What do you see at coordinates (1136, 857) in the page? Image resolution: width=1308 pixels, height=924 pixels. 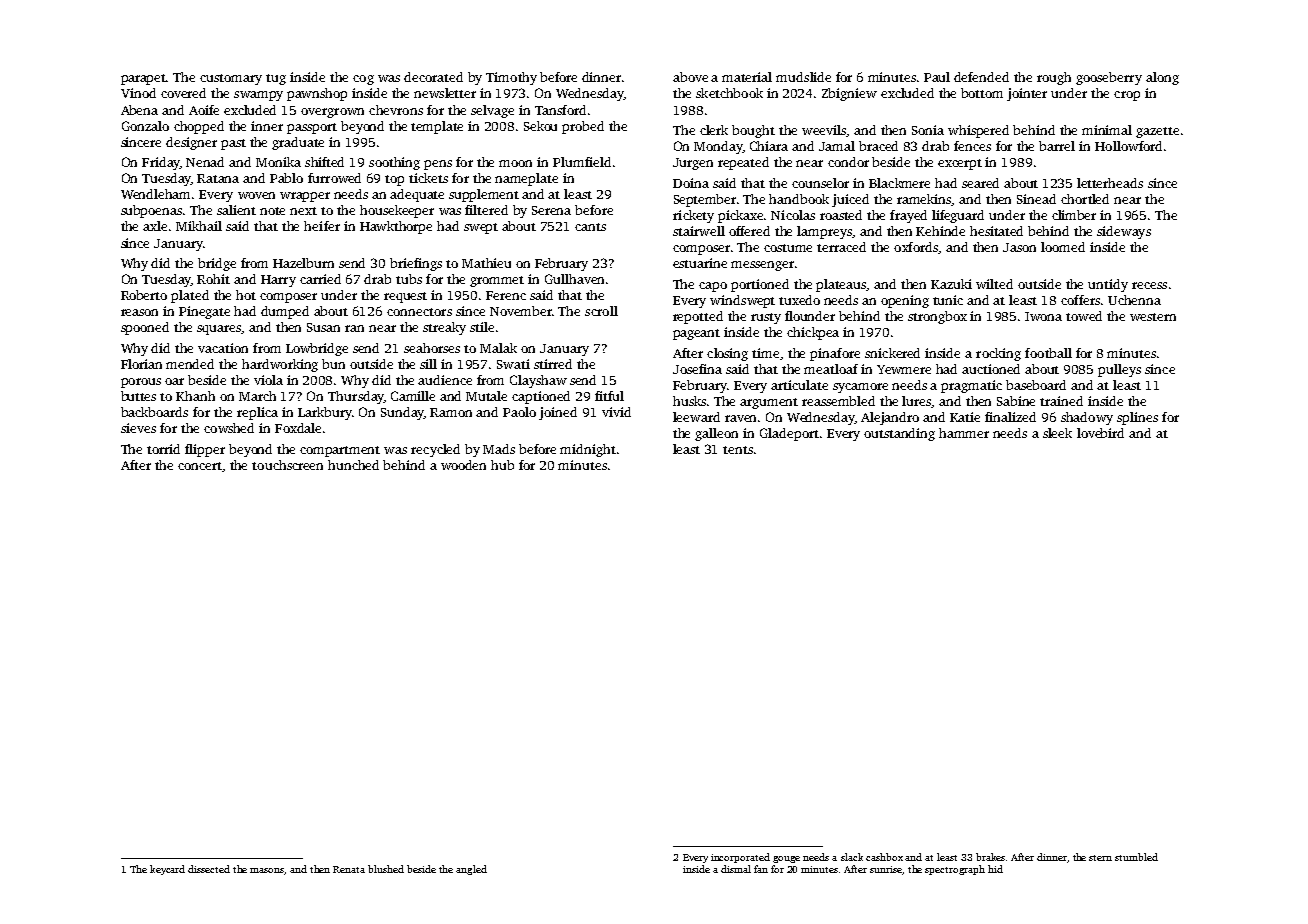 I see `stumbled` at bounding box center [1136, 857].
